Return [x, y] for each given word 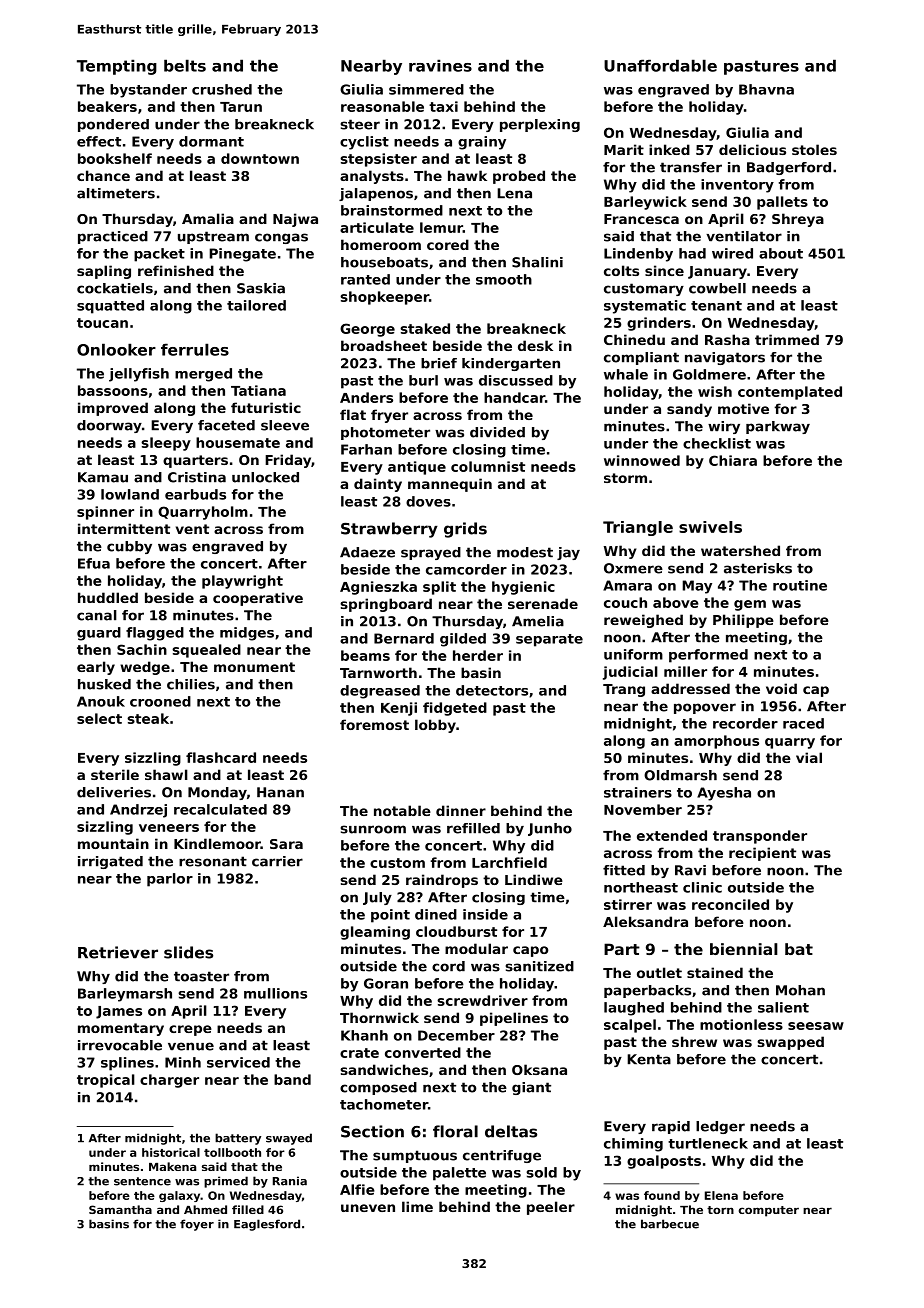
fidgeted [455, 709]
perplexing [540, 125]
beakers [107, 106]
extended [672, 835]
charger [169, 1081]
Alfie [357, 1189]
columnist [488, 466]
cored [448, 244]
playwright [242, 582]
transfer [691, 167]
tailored [256, 305]
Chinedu [634, 339]
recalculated [220, 809]
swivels [710, 527]
